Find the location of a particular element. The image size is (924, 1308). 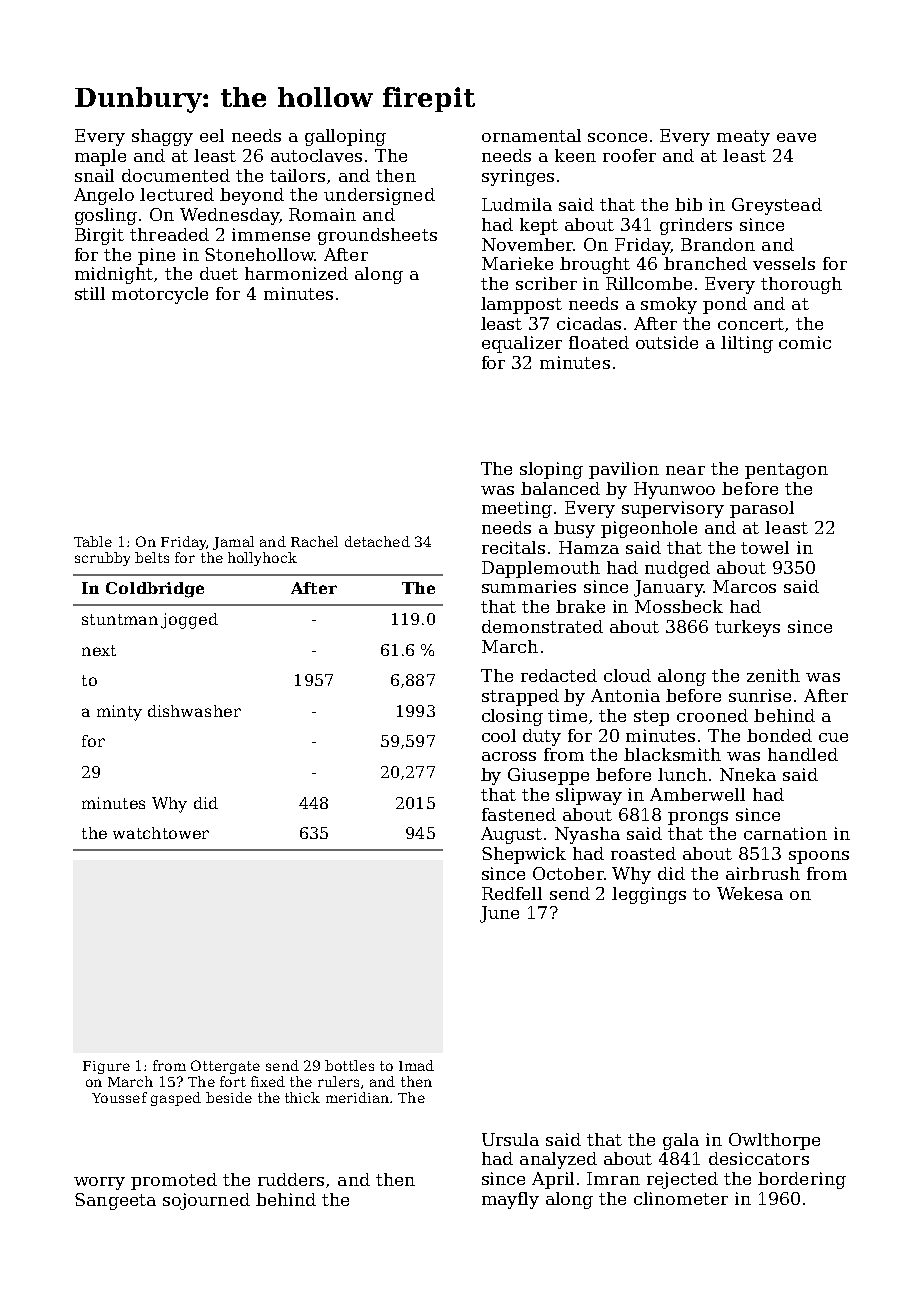

bottles is located at coordinates (349, 1065).
